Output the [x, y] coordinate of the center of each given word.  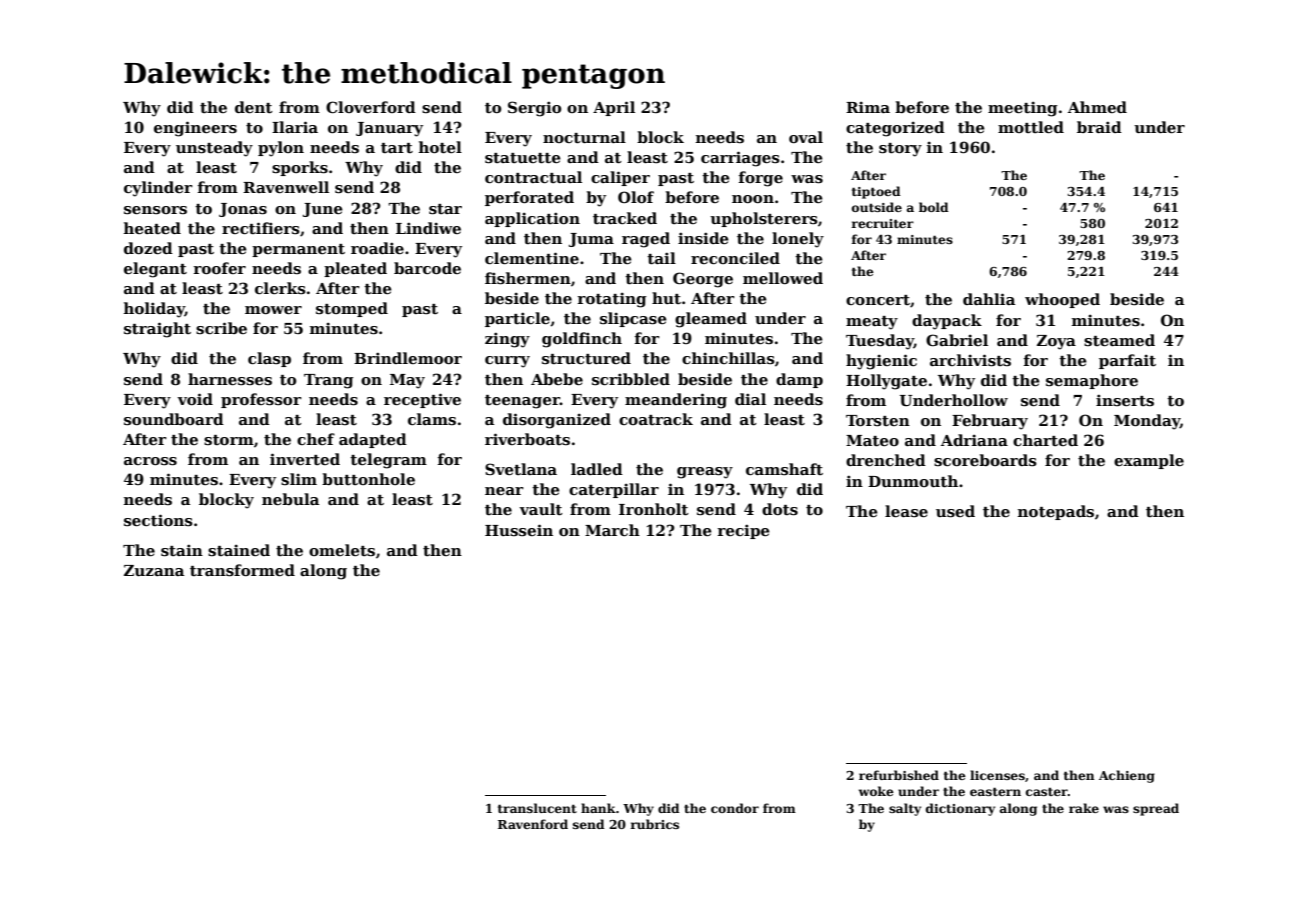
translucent [537, 808]
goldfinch [582, 340]
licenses [997, 775]
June [323, 210]
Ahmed [1097, 107]
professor [261, 400]
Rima [868, 107]
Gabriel [957, 340]
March [612, 530]
